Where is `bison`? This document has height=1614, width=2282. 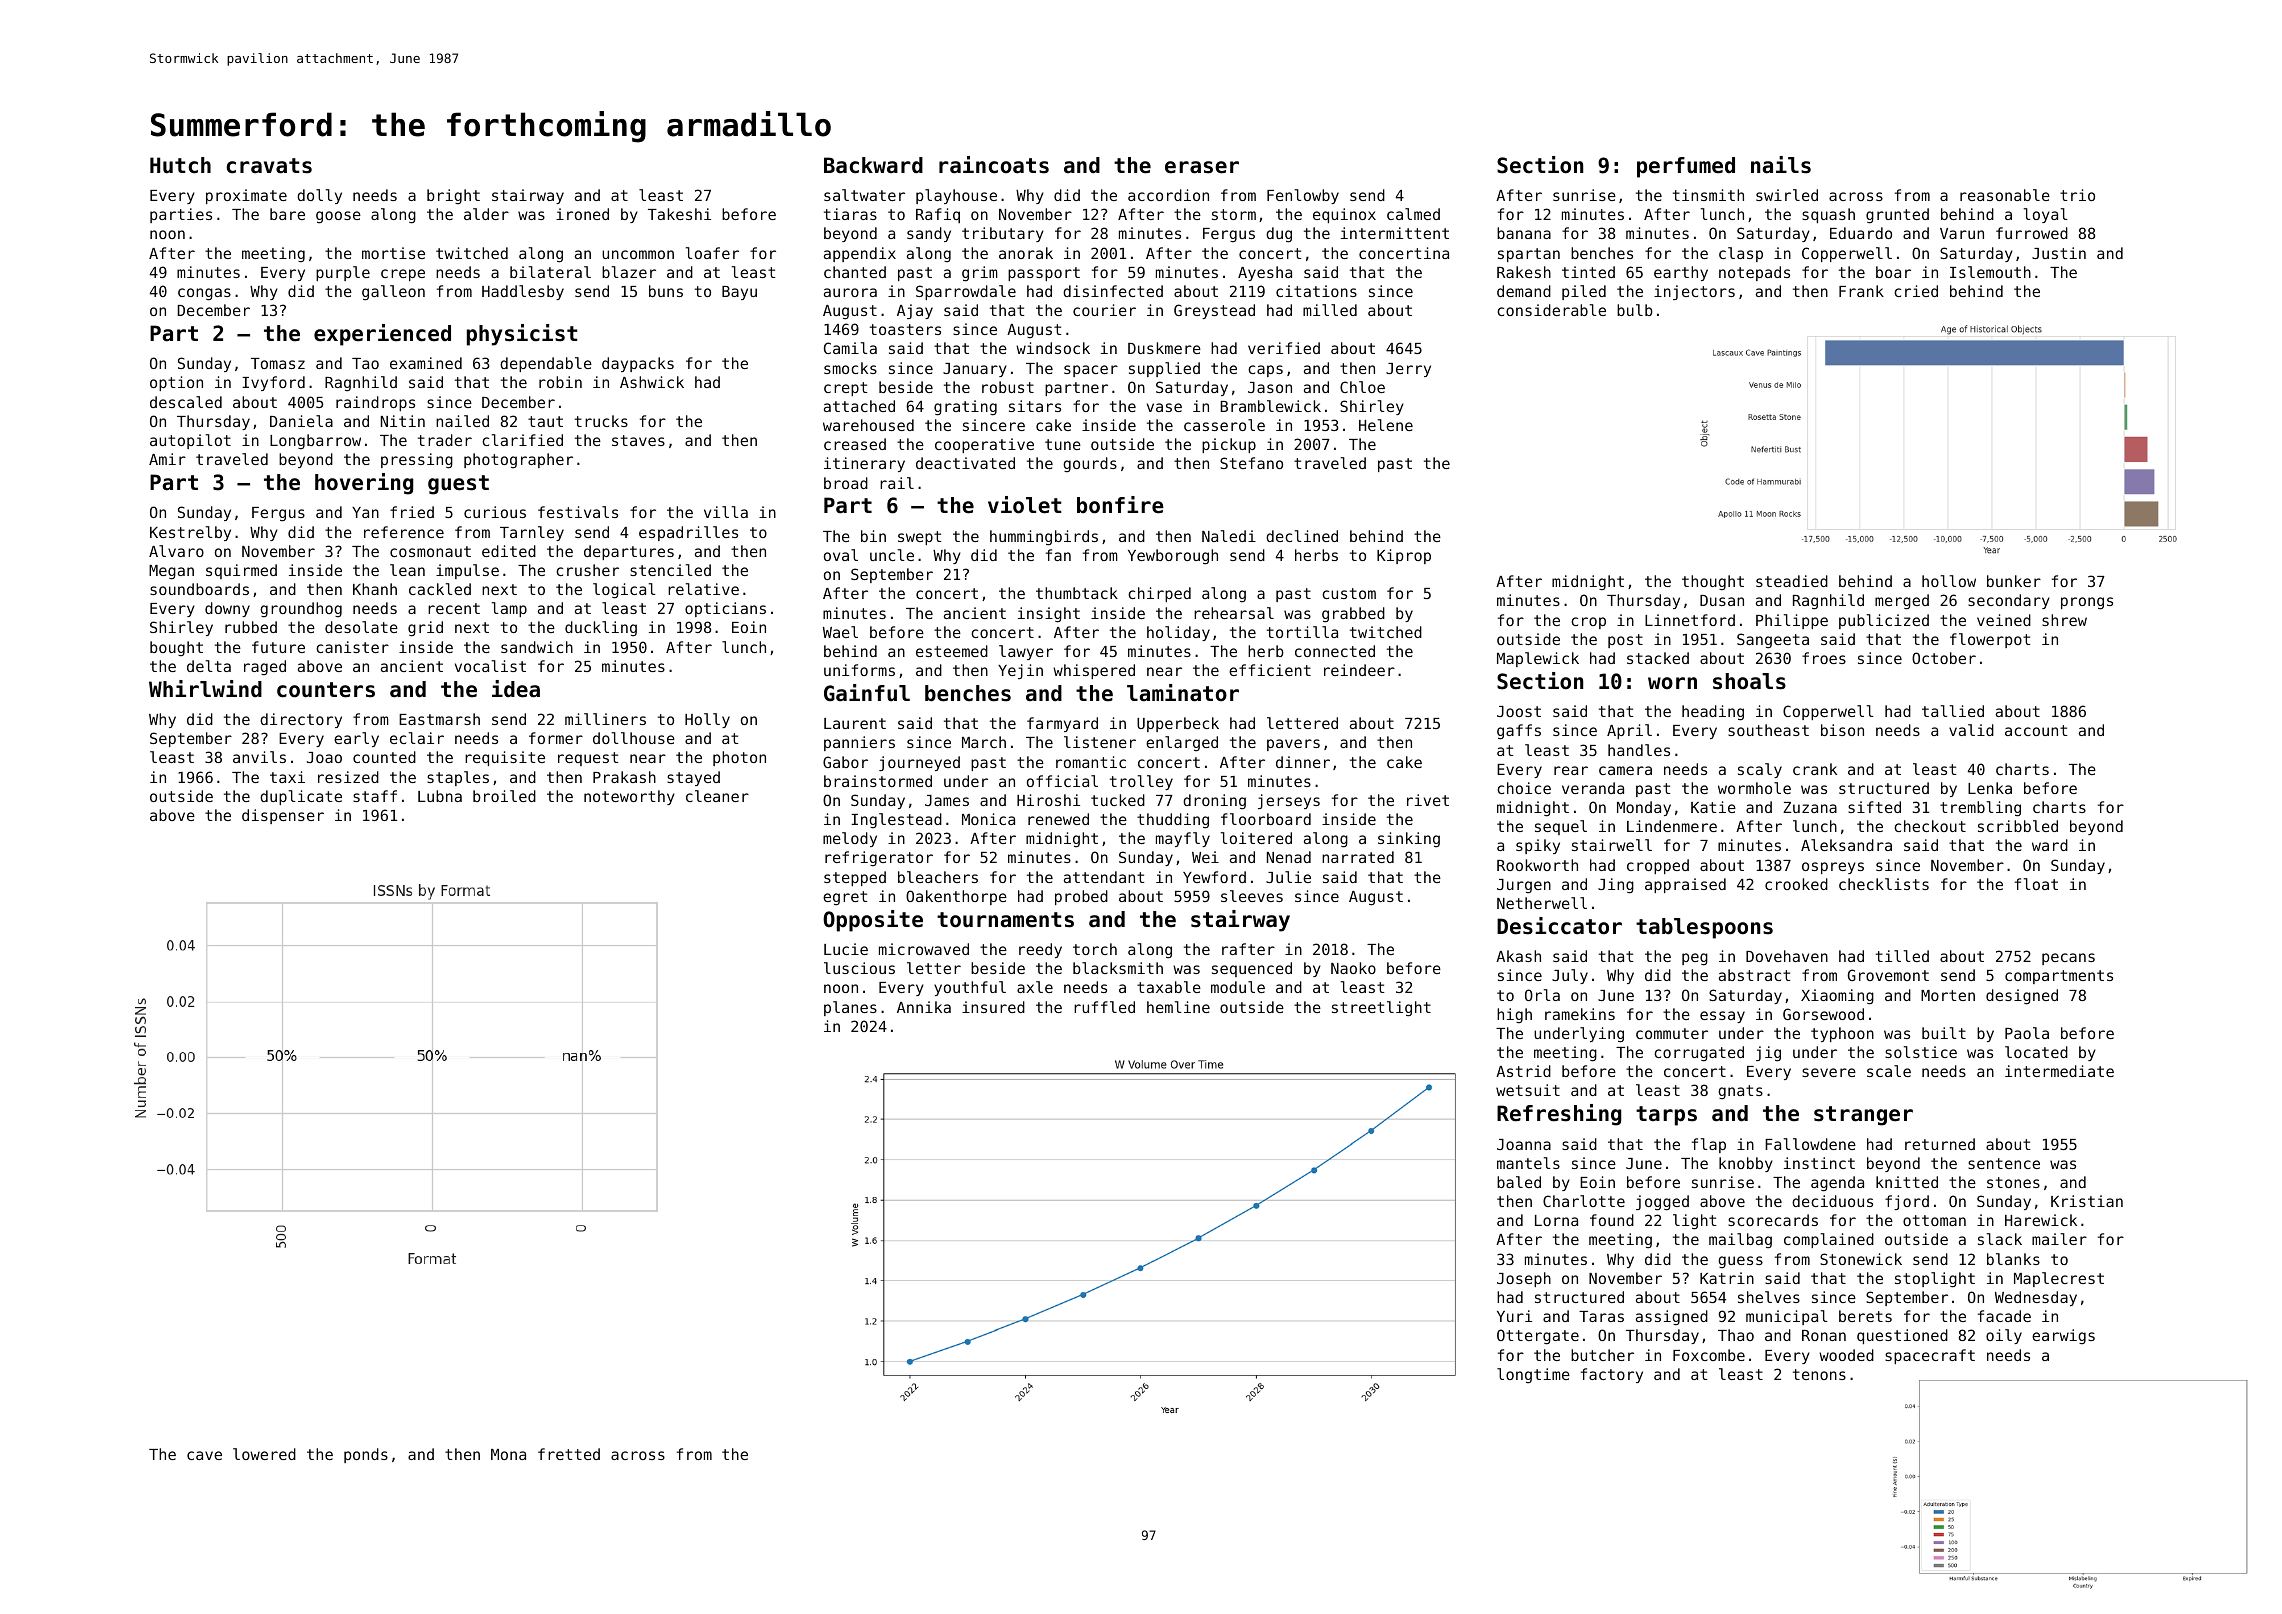 bison is located at coordinates (1842, 730).
